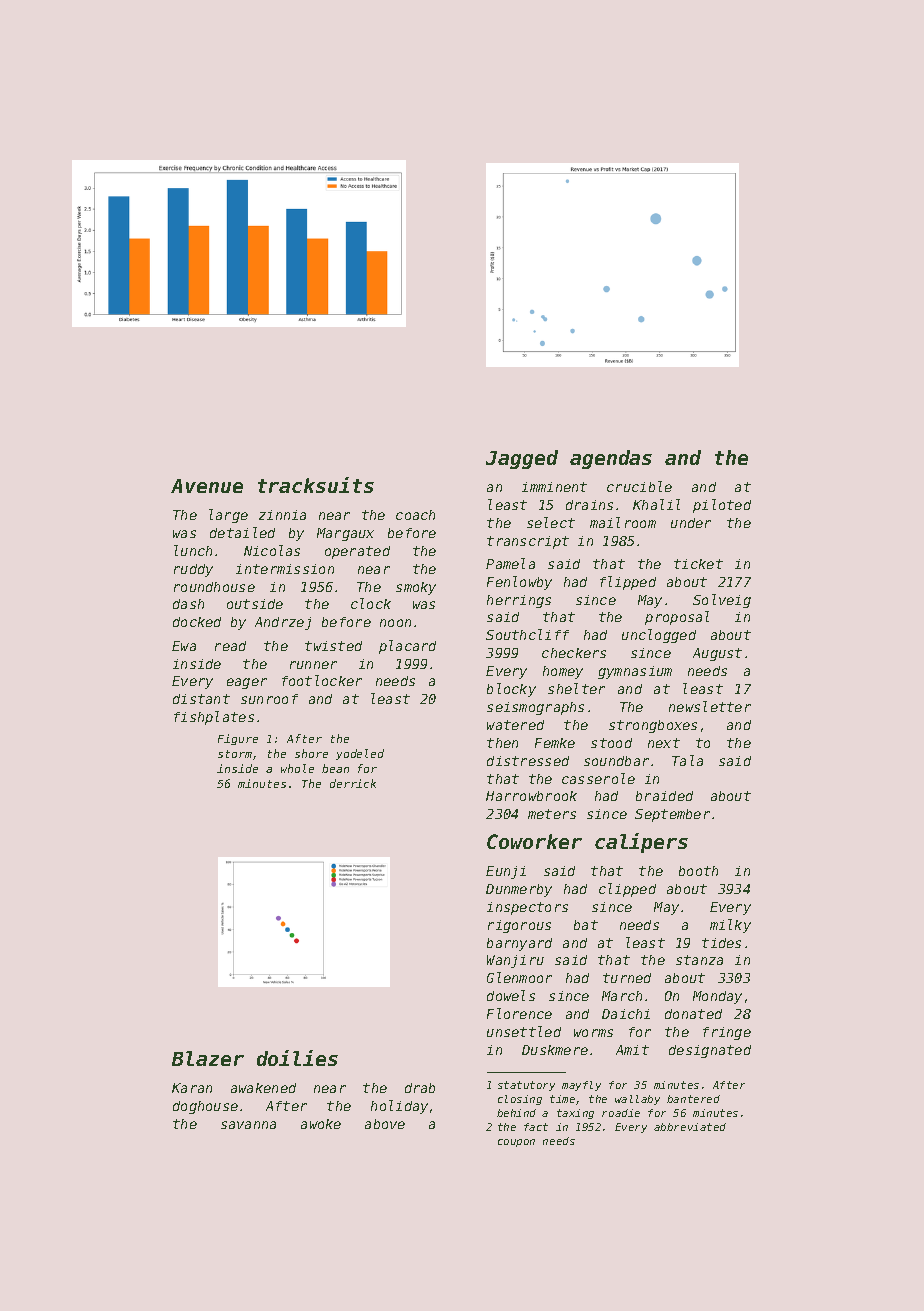  Describe the element at coordinates (197, 622) in the screenshot. I see `docked` at that location.
